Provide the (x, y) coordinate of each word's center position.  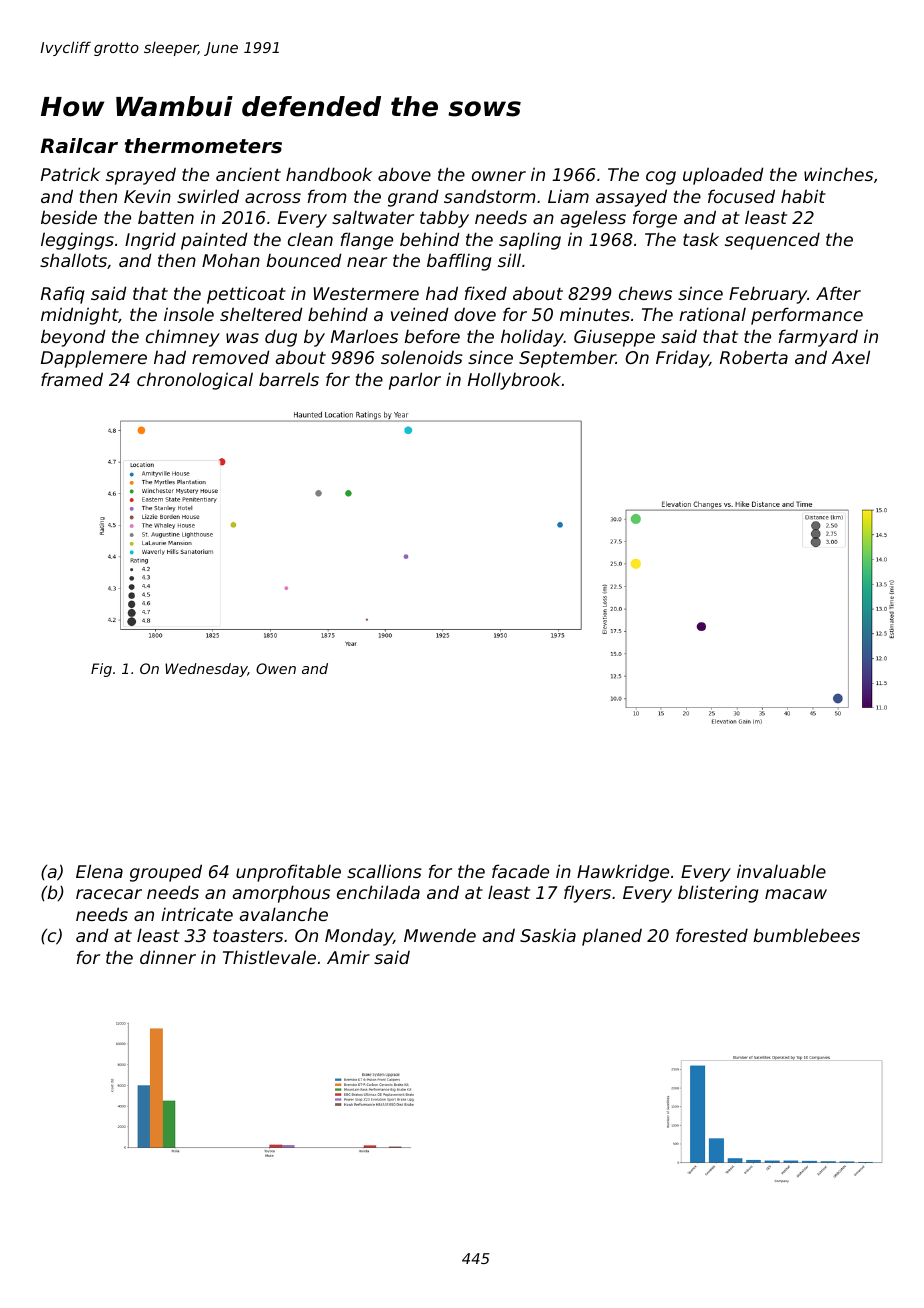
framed (72, 379)
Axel (851, 357)
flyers (587, 894)
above (404, 174)
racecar (109, 894)
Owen (276, 668)
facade (520, 871)
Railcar (79, 146)
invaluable (781, 871)
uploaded (723, 176)
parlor (415, 381)
